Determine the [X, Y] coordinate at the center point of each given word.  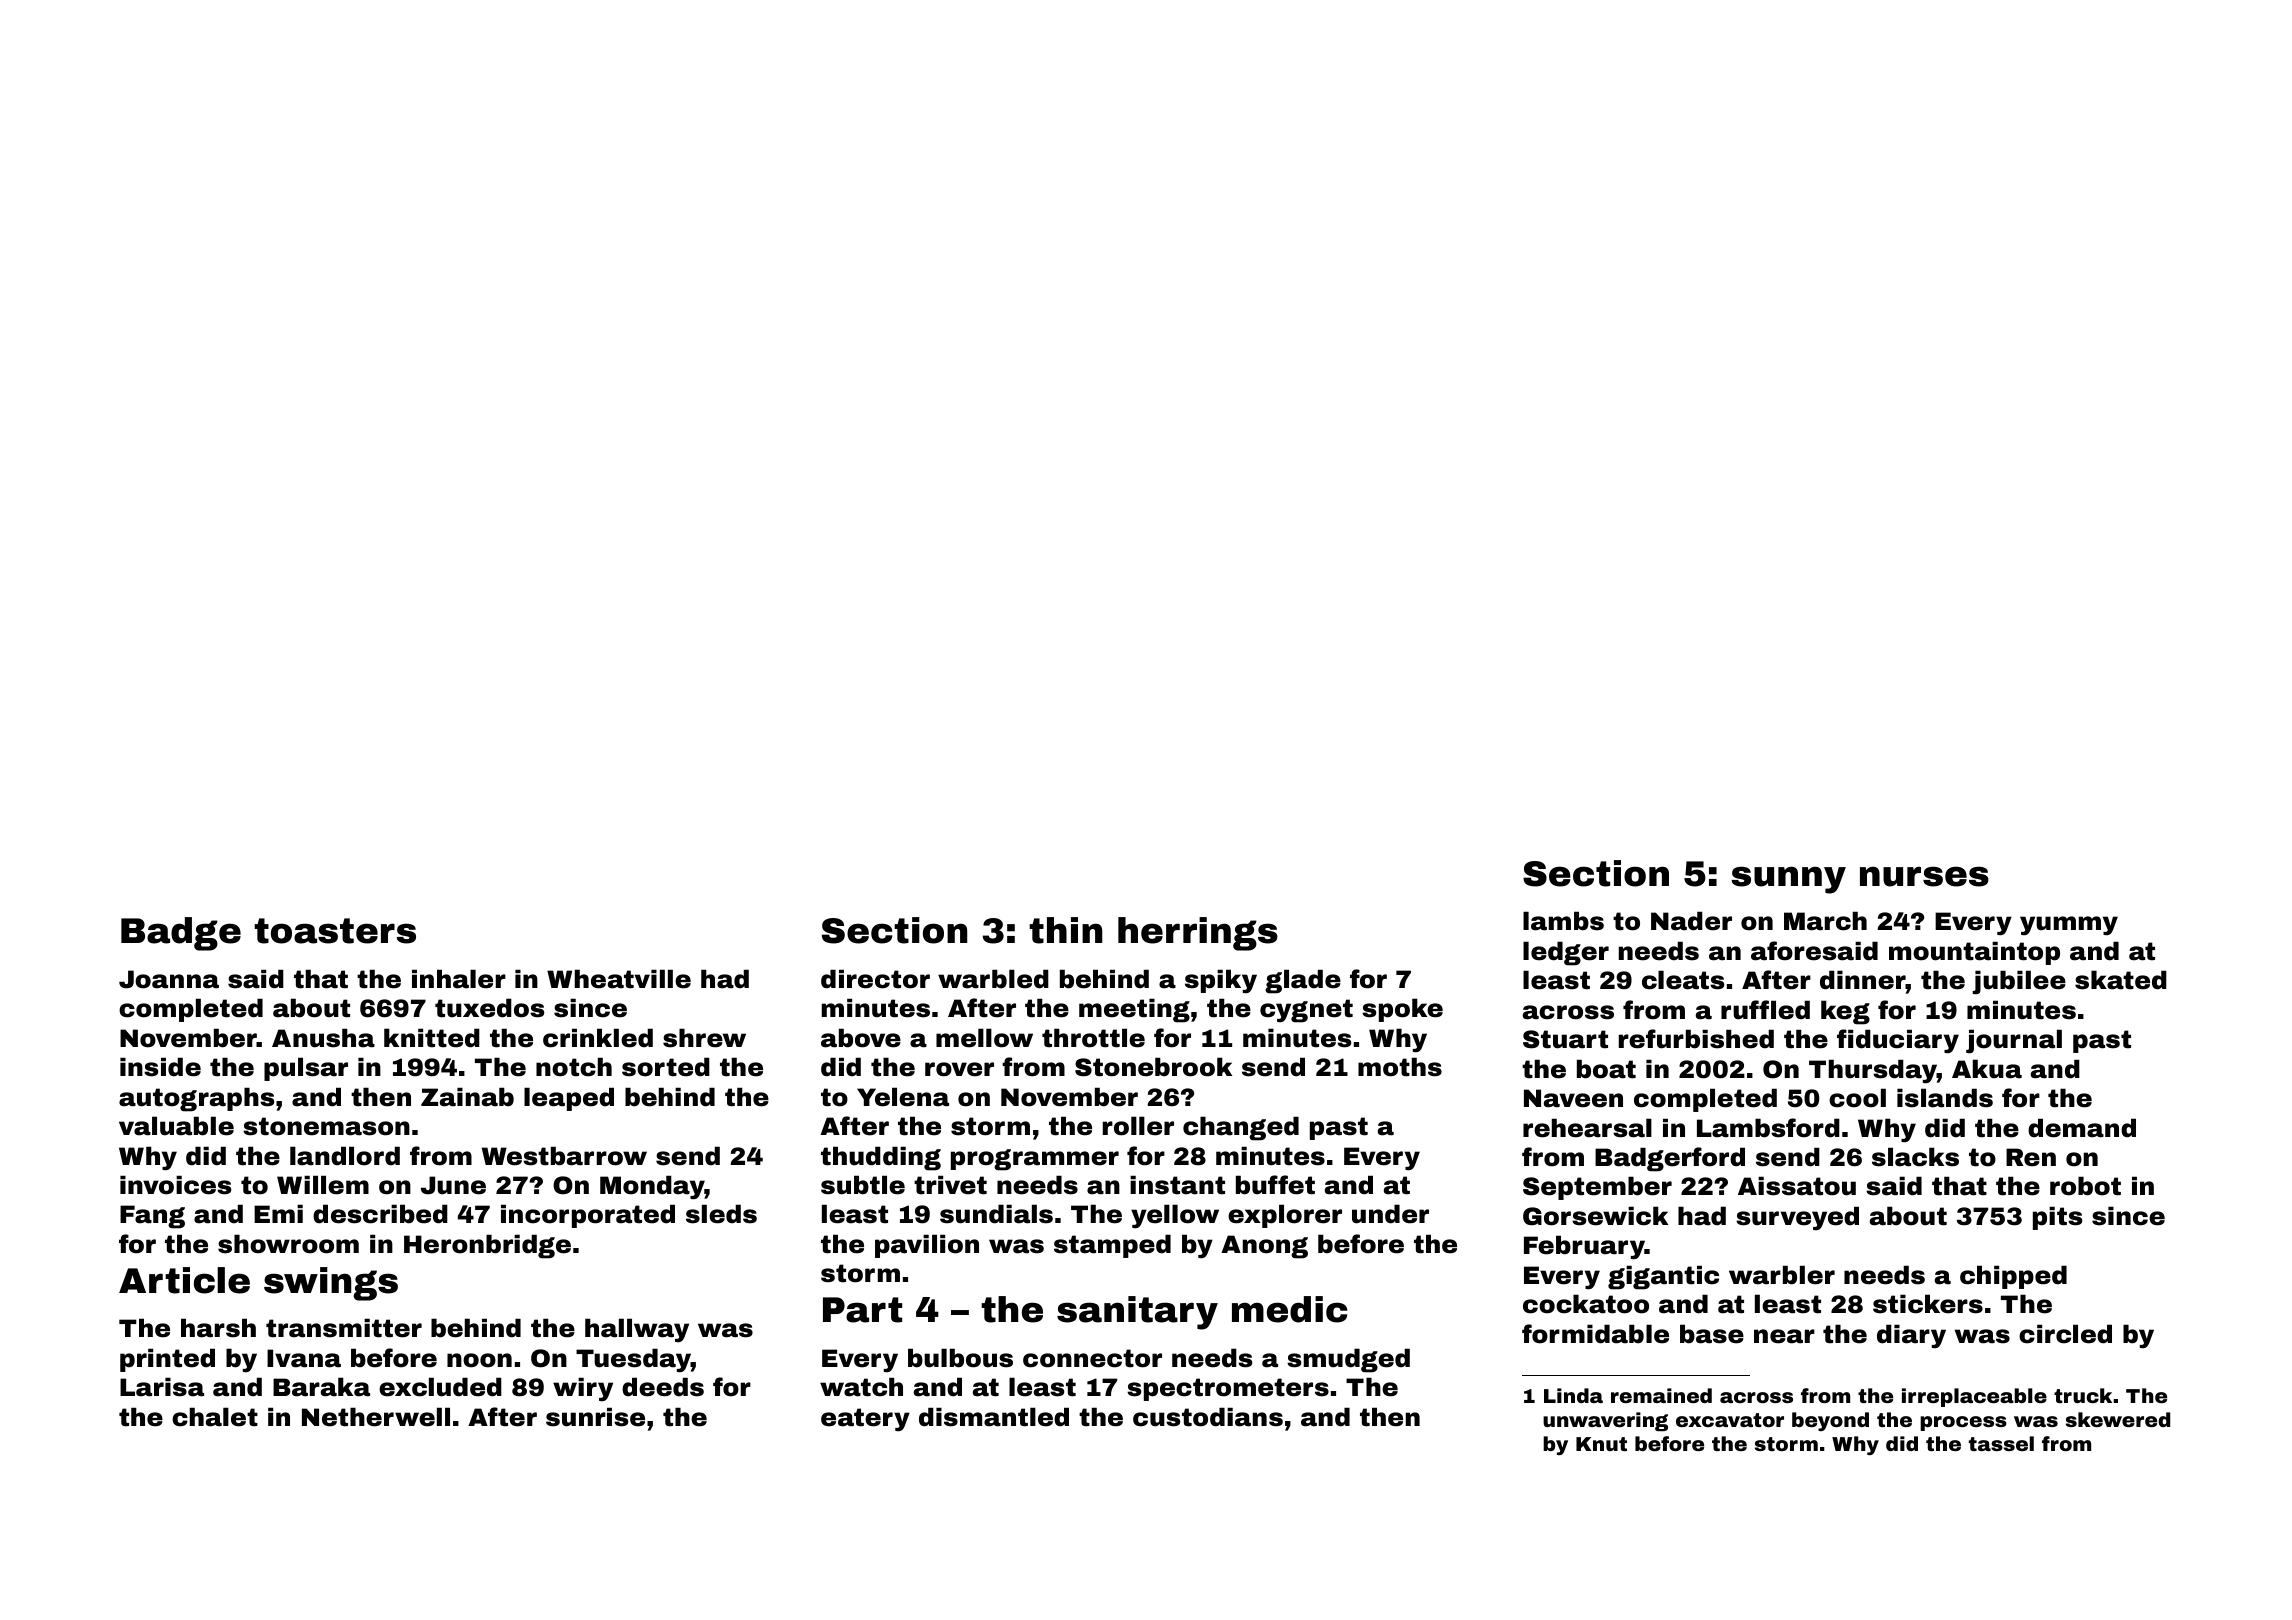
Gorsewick [1595, 1216]
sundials [996, 1214]
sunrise [595, 1417]
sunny [1788, 880]
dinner [1863, 980]
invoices [175, 1185]
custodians [1208, 1417]
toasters [335, 931]
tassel [2001, 1443]
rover [959, 1069]
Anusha [323, 1038]
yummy [2069, 926]
